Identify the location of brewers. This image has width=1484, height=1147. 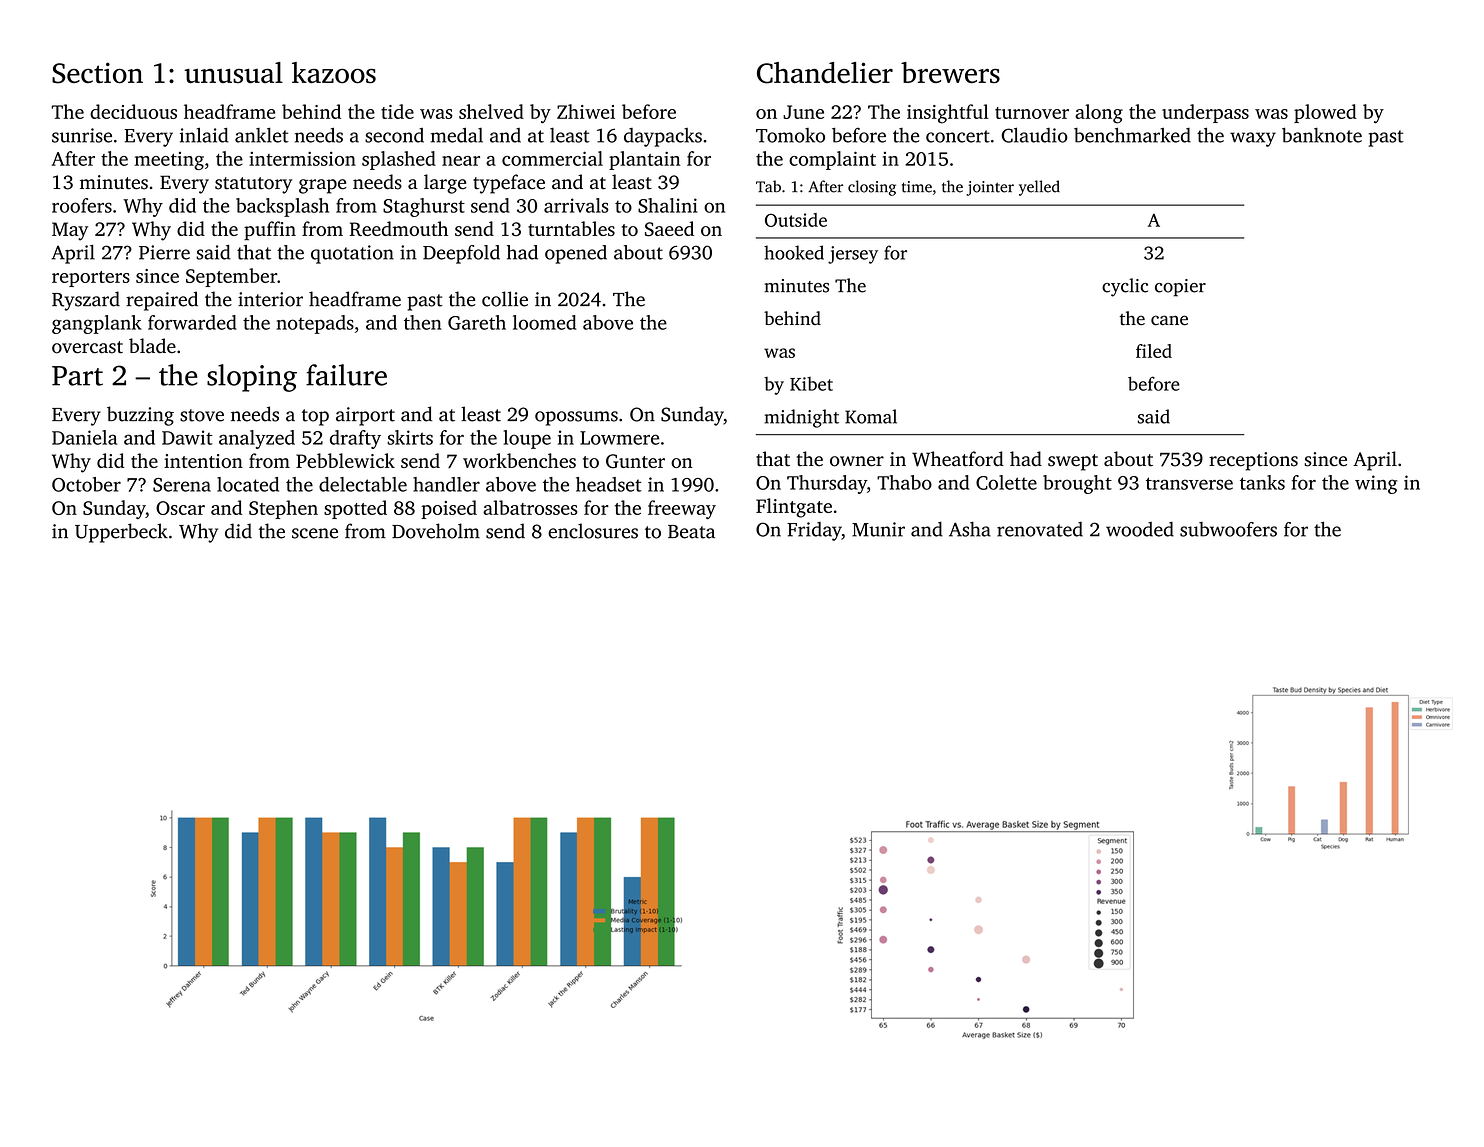
(950, 72).
